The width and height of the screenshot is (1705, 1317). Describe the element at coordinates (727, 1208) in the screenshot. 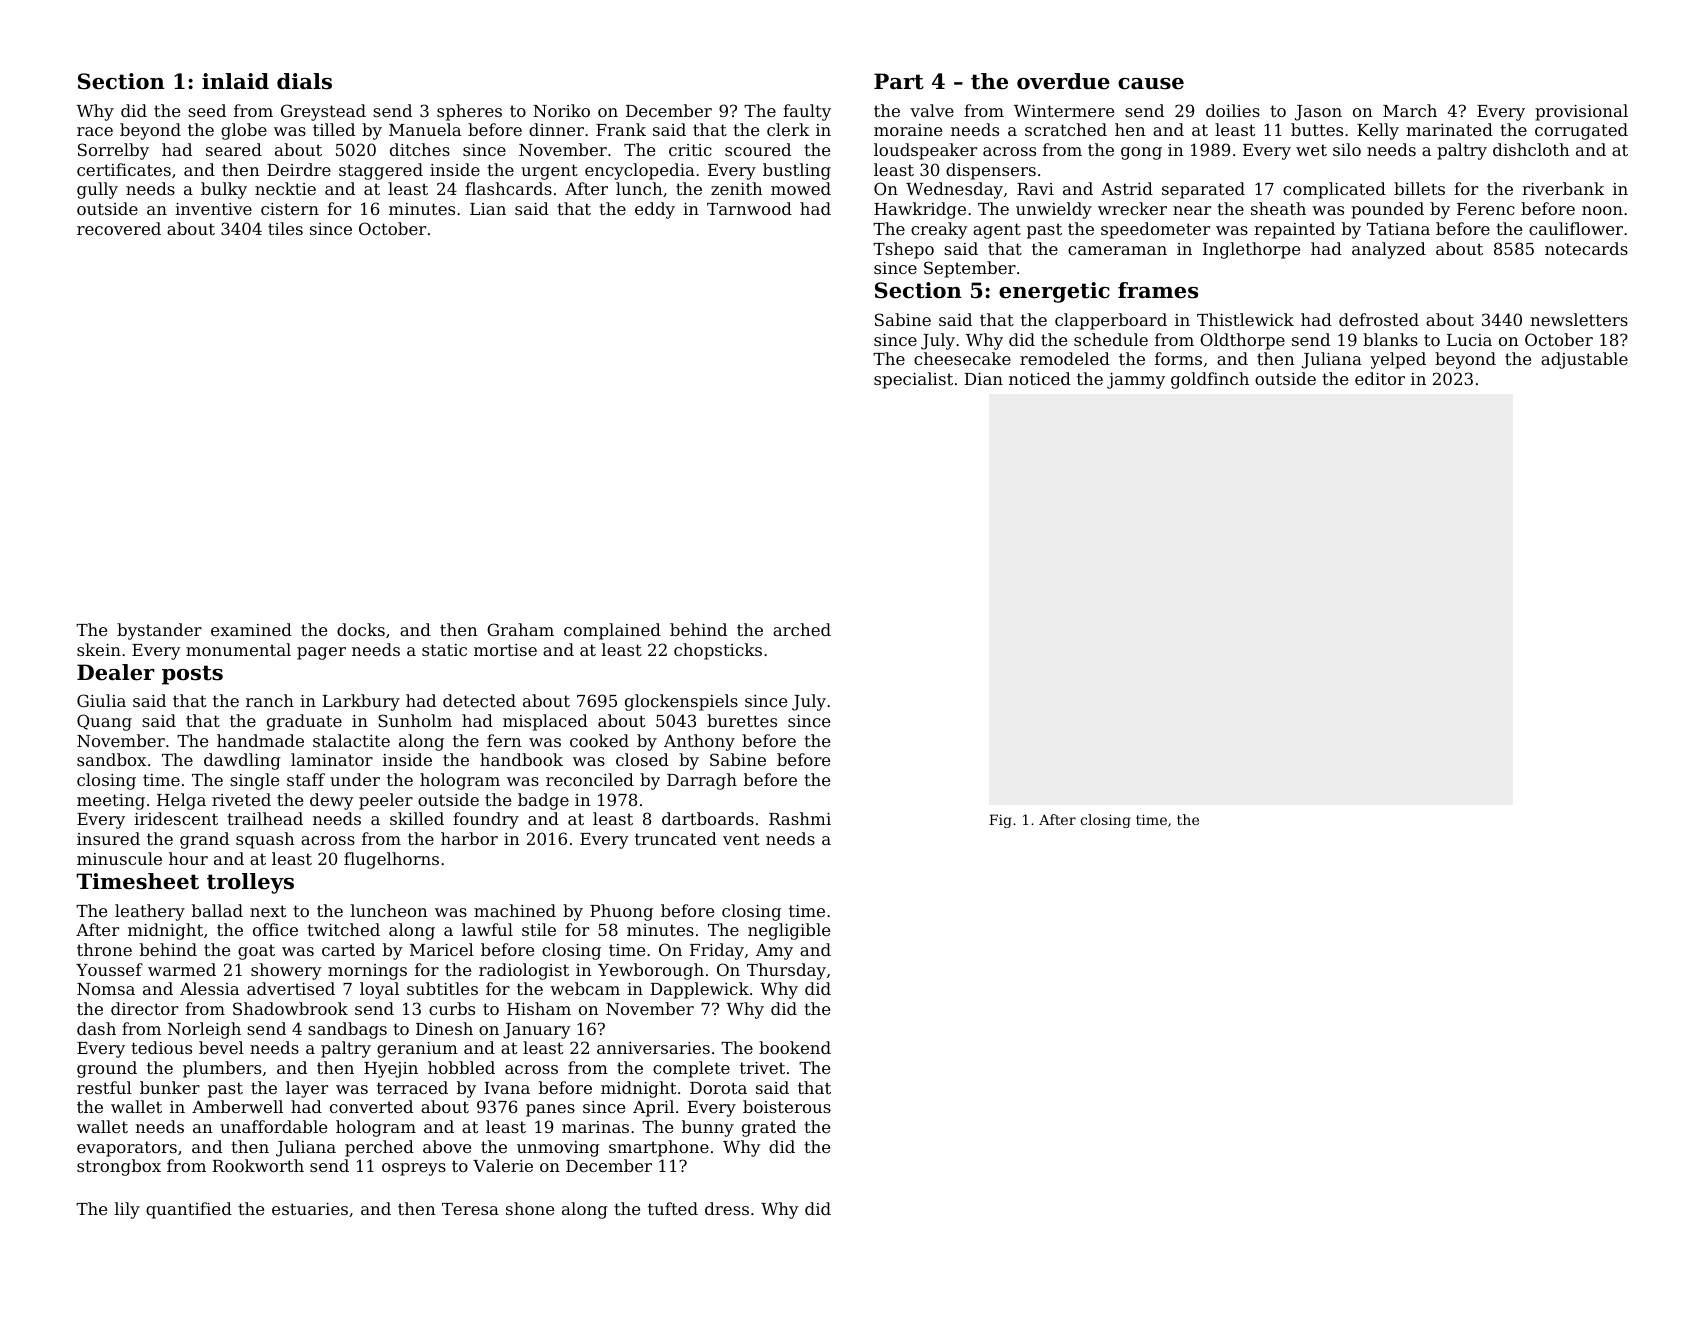

I see `dress` at that location.
